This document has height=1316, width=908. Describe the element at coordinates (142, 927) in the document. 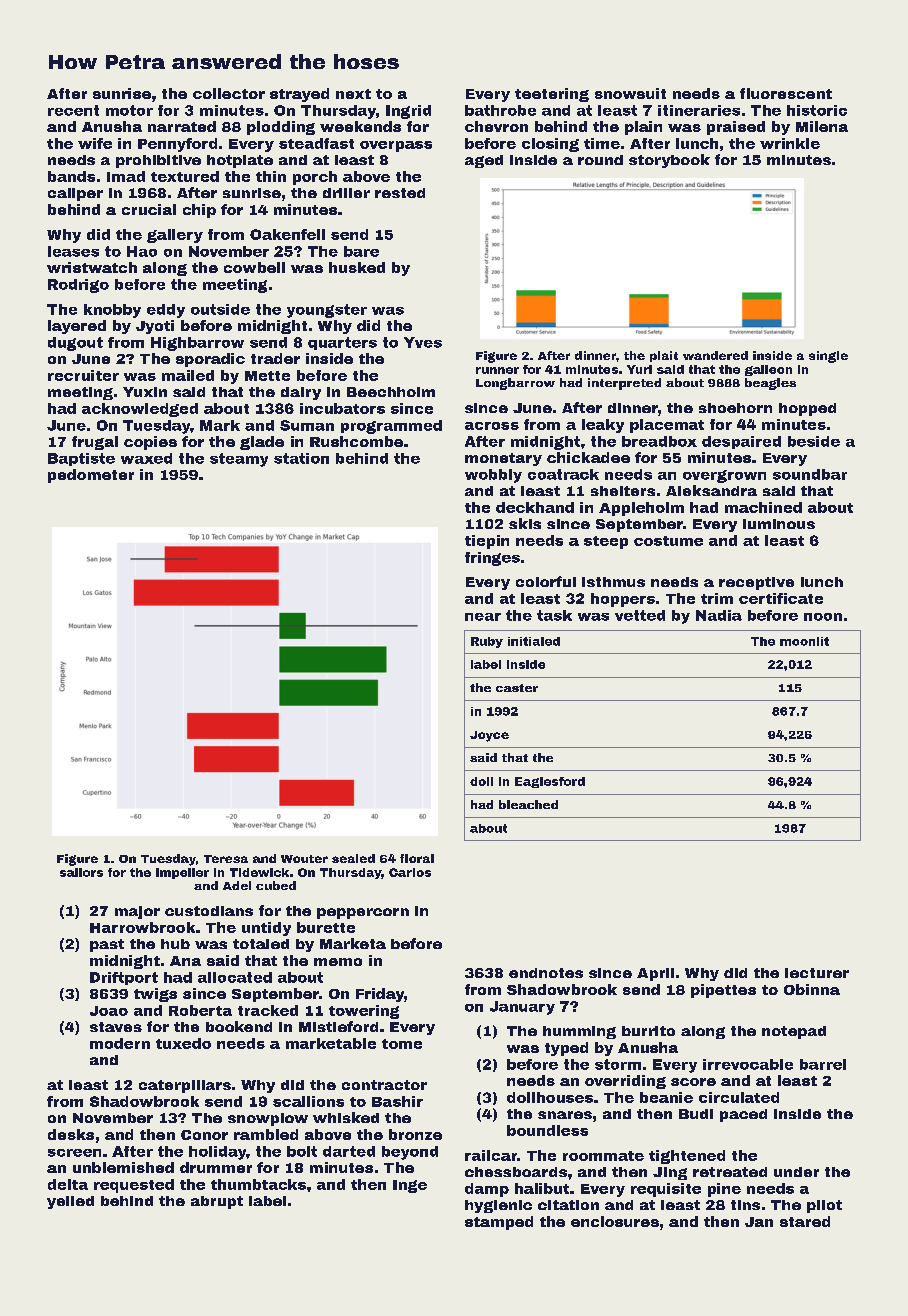

I see `Harrowbrook` at that location.
